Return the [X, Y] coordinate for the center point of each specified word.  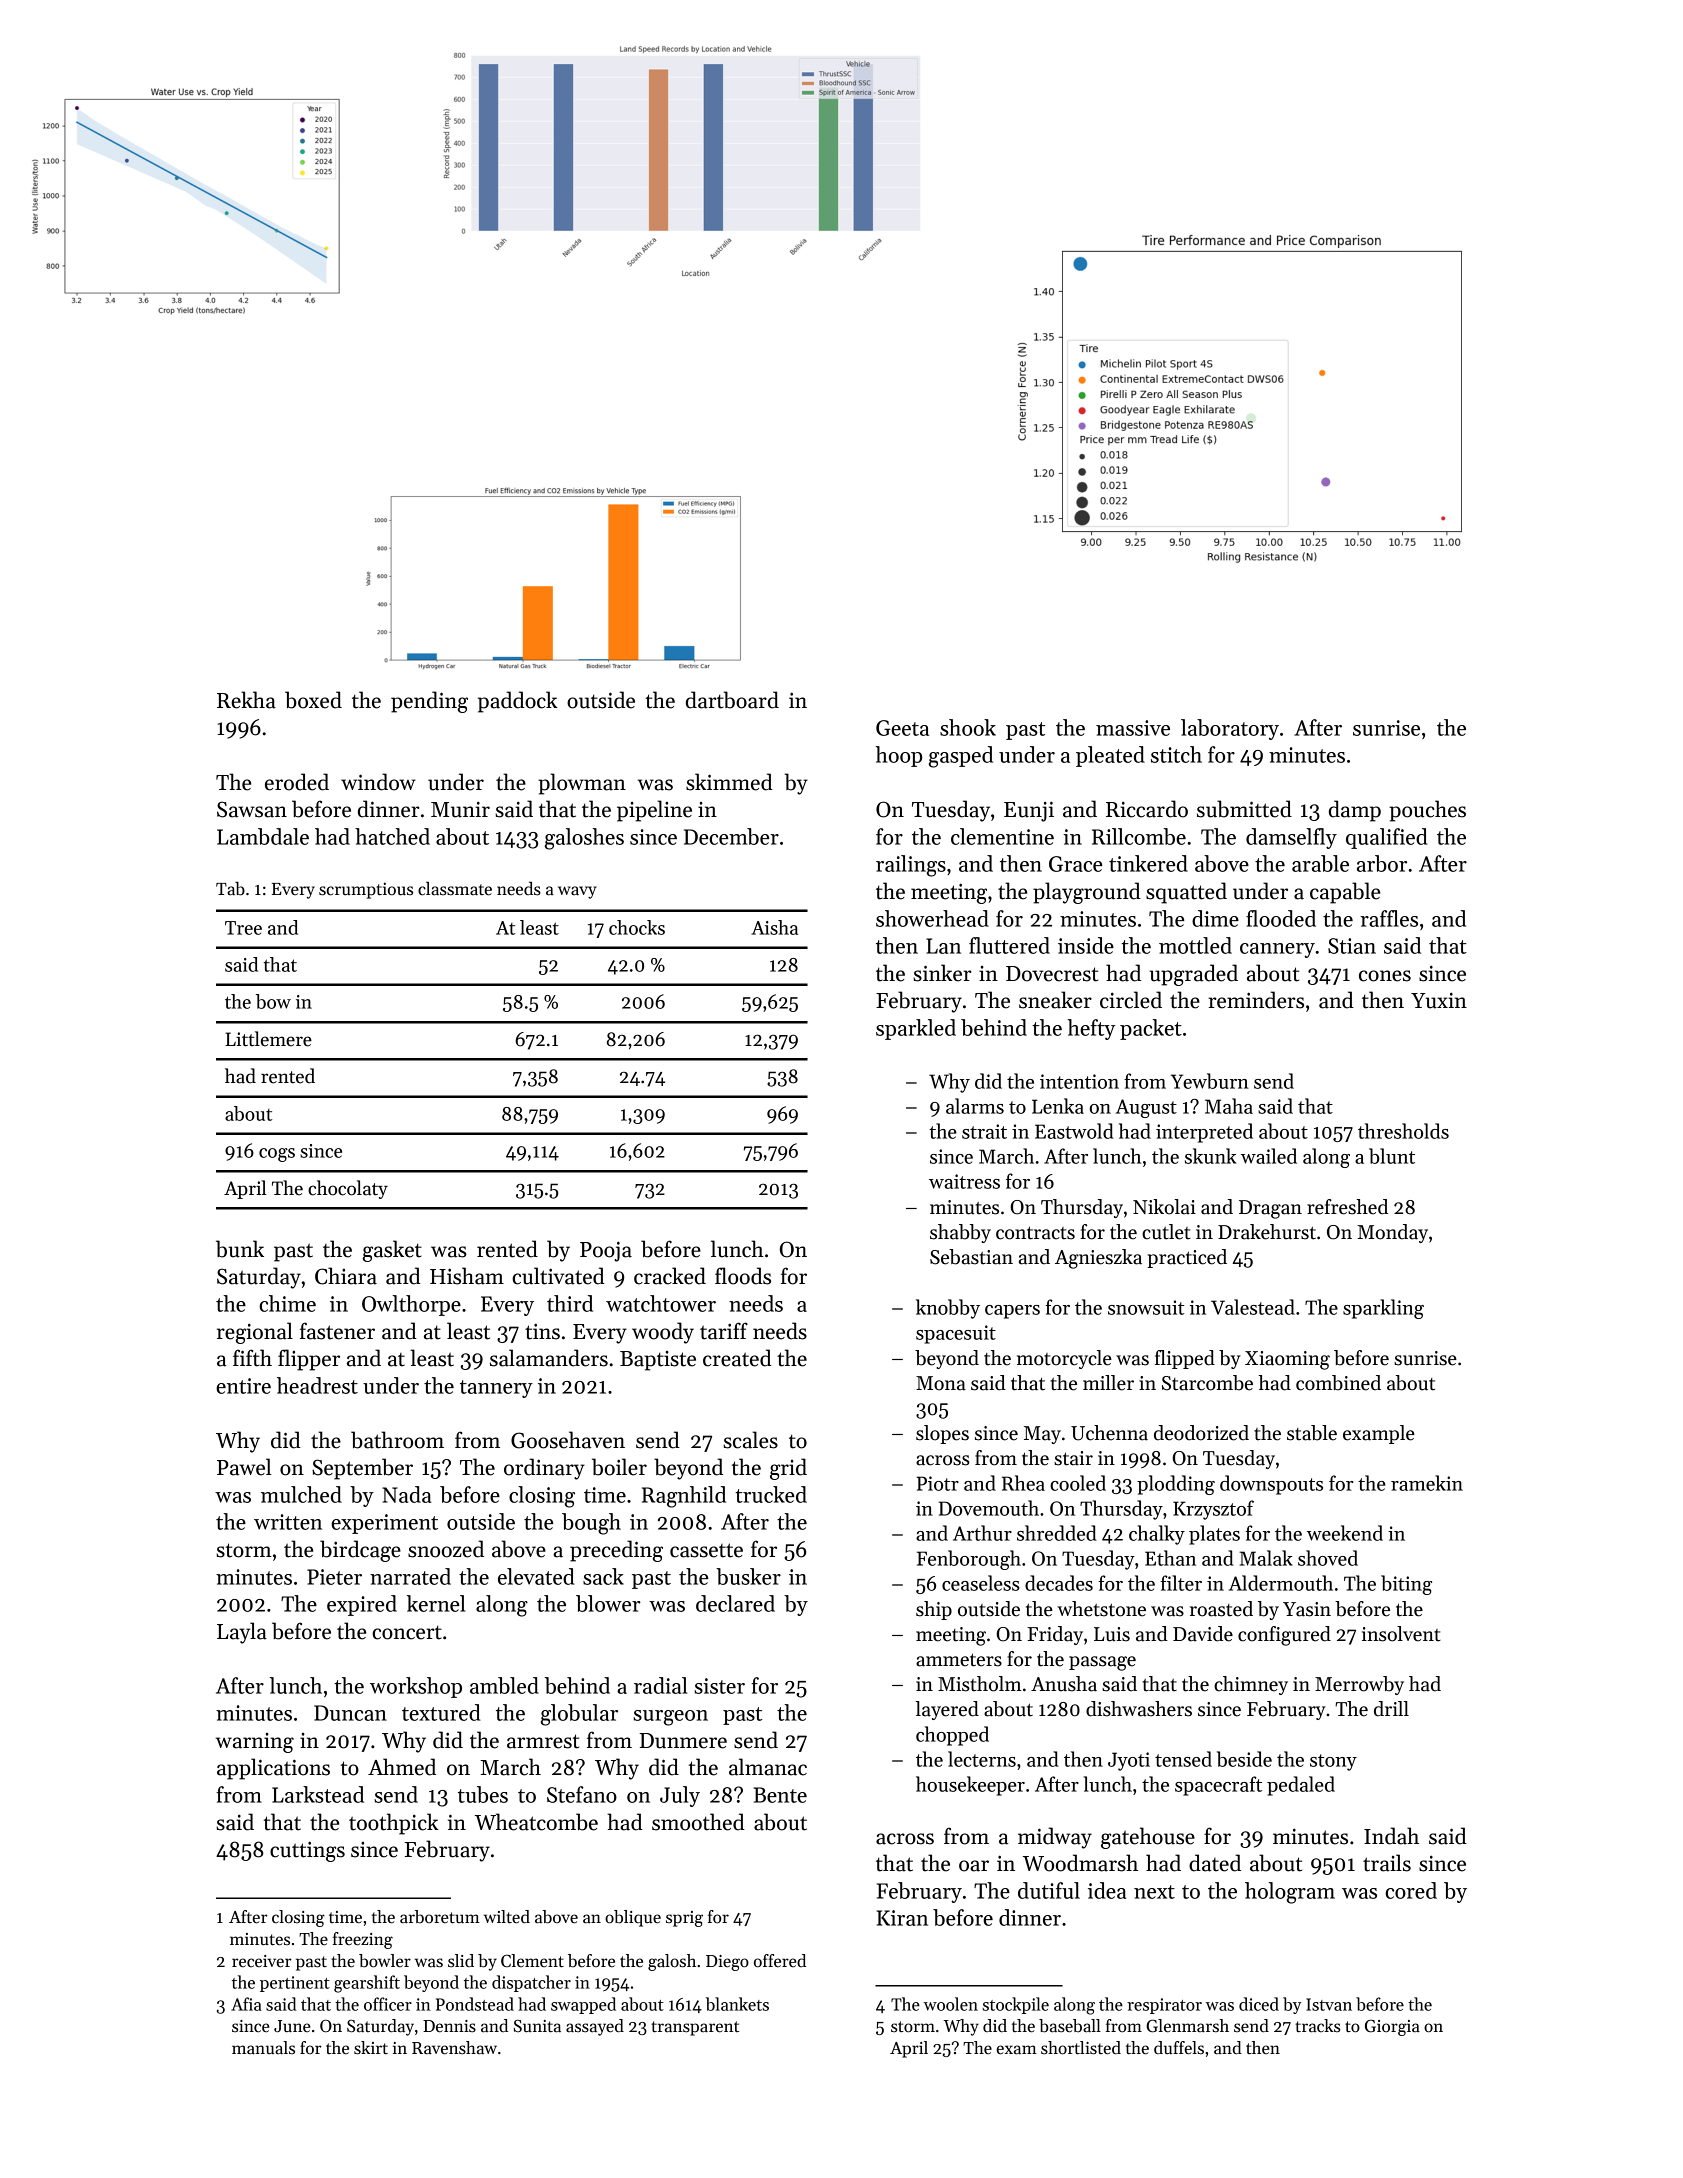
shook [968, 727]
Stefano [582, 1794]
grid [788, 1469]
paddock [518, 702]
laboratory [1230, 729]
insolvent [1401, 1634]
